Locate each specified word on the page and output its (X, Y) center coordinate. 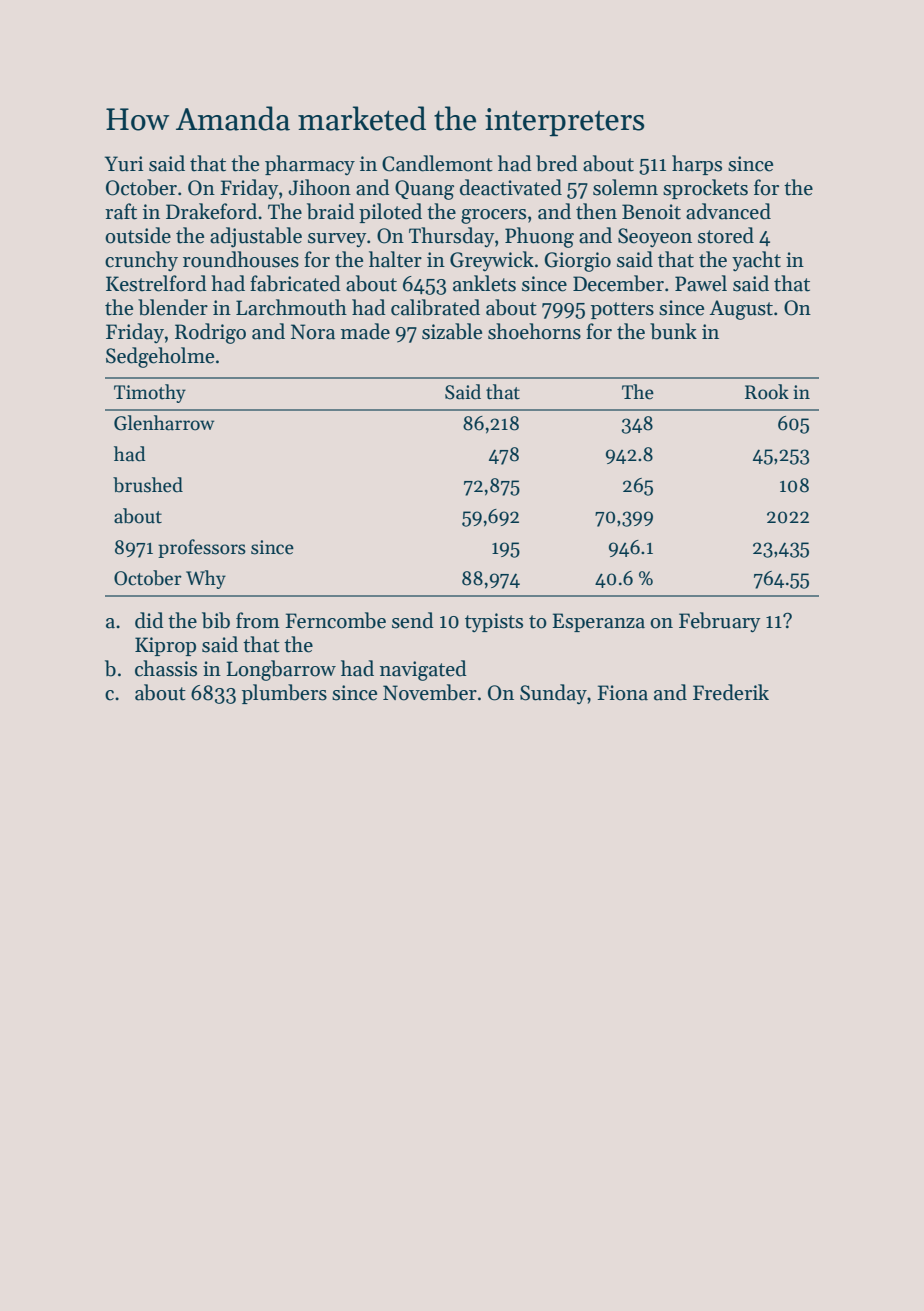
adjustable (256, 237)
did (149, 620)
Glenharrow (164, 423)
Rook (767, 392)
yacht (756, 261)
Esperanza (598, 622)
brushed (148, 485)
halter (395, 259)
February (720, 622)
